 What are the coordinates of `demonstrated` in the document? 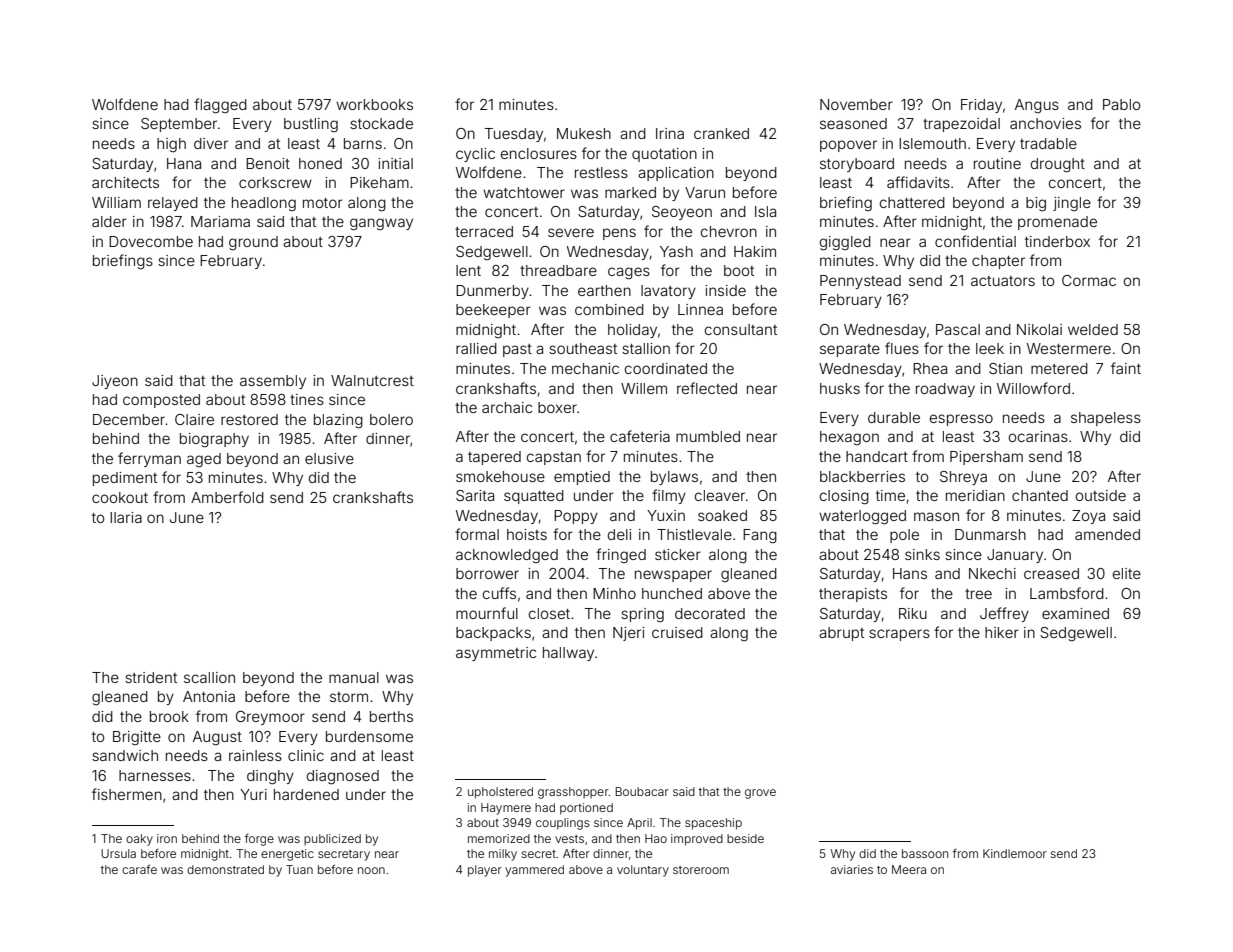 It's located at (225, 869).
